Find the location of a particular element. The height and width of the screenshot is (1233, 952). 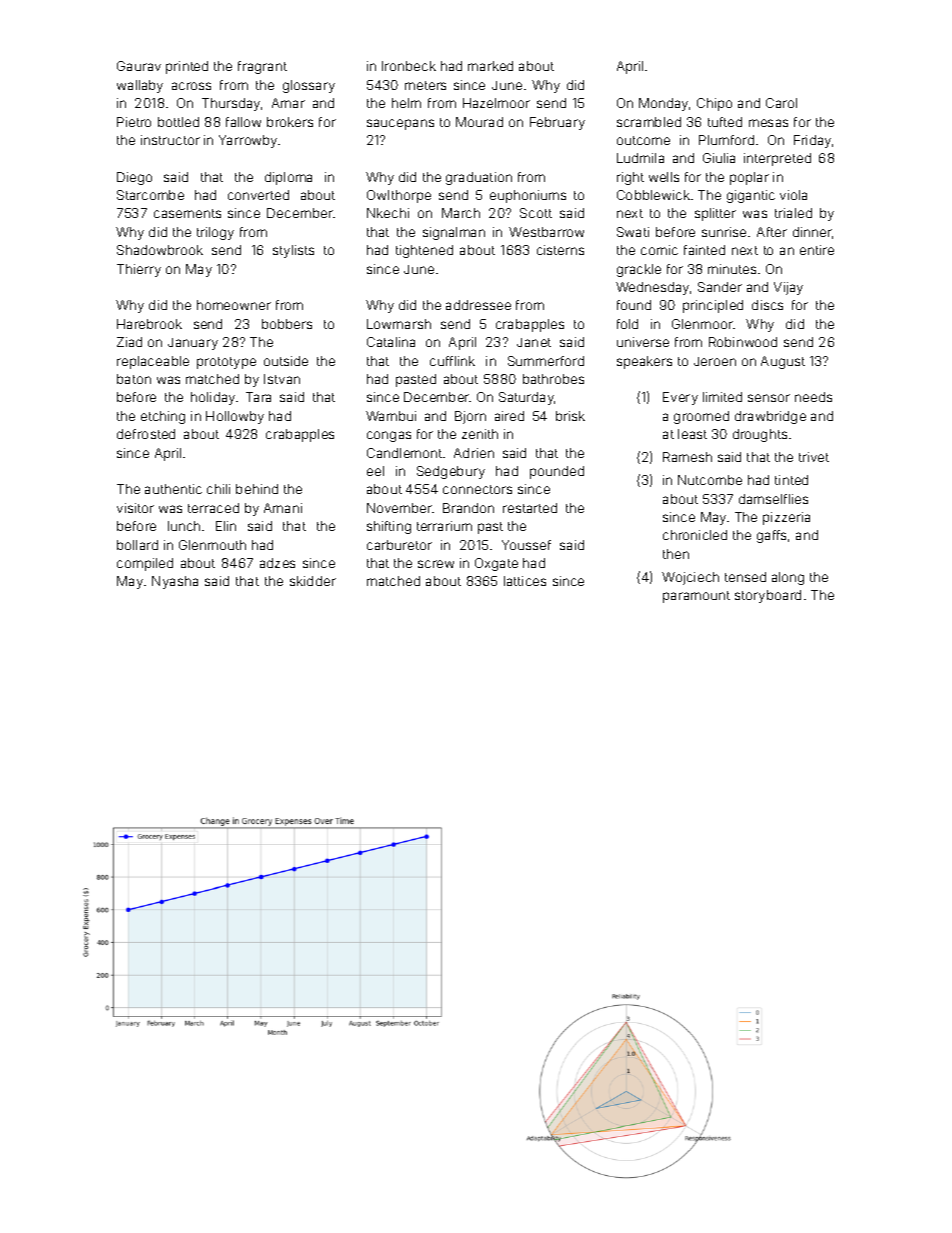

minutes is located at coordinates (732, 269).
